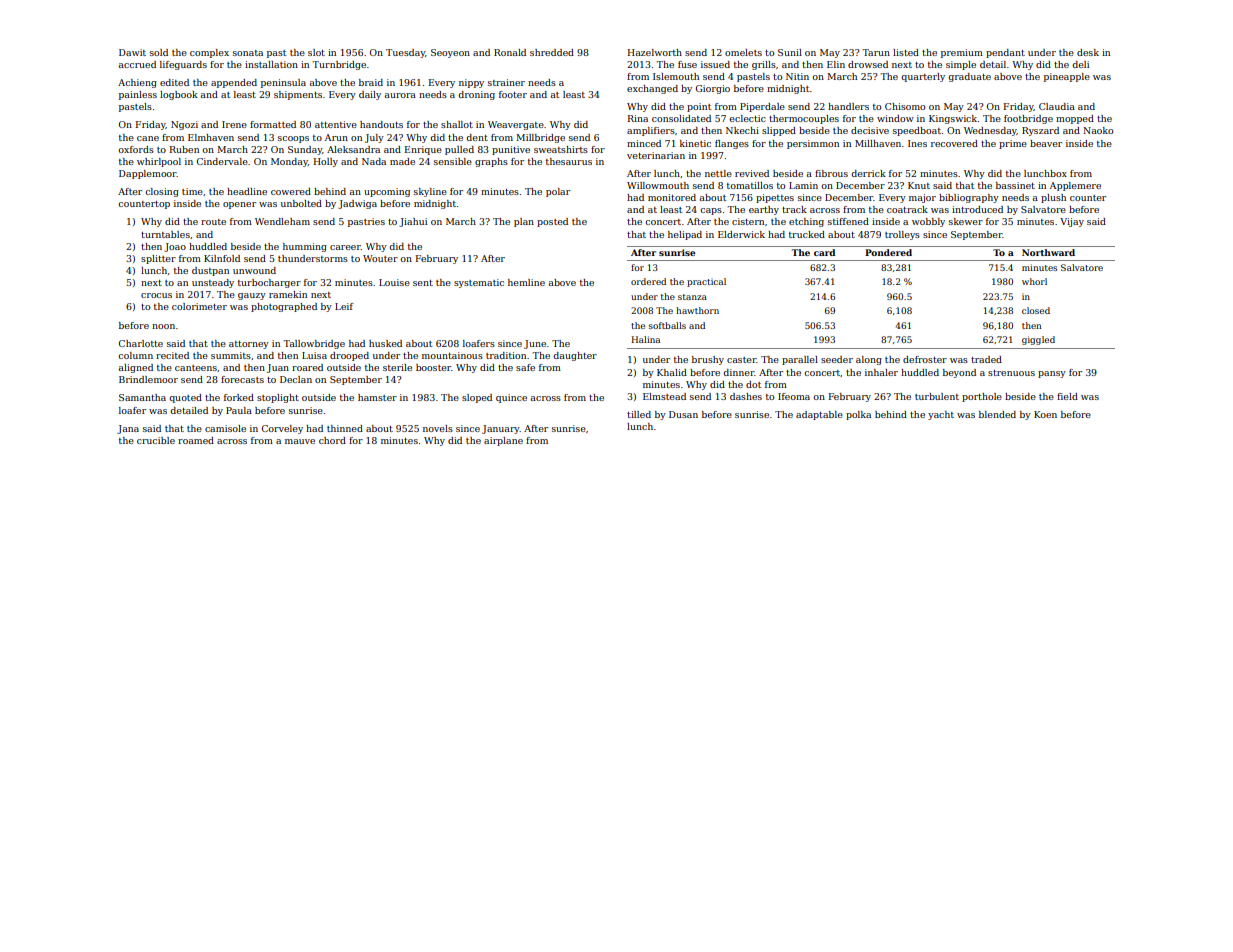 The width and height of the document is (1233, 952). I want to click on pendant, so click(1005, 53).
